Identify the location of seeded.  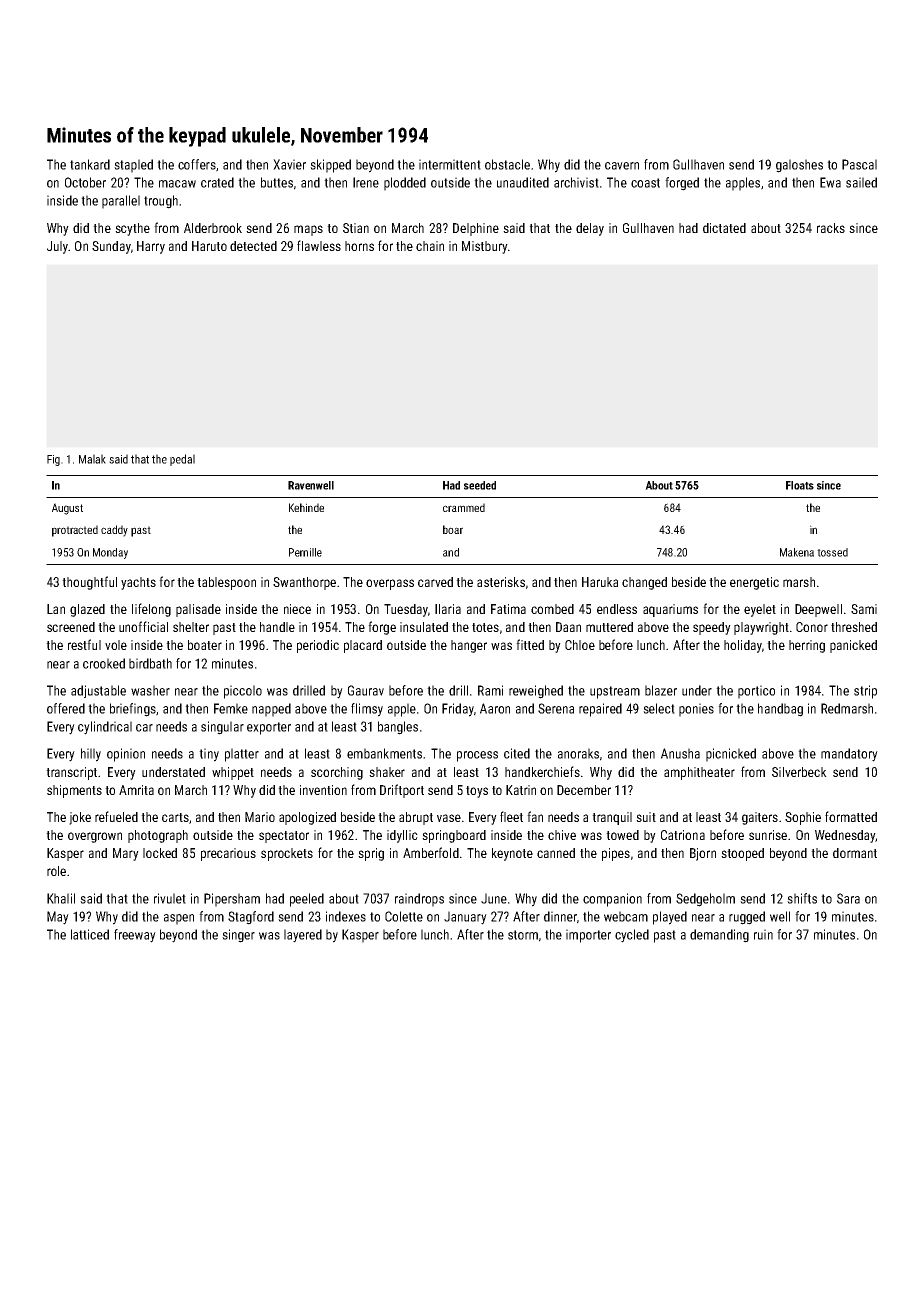
(480, 485).
